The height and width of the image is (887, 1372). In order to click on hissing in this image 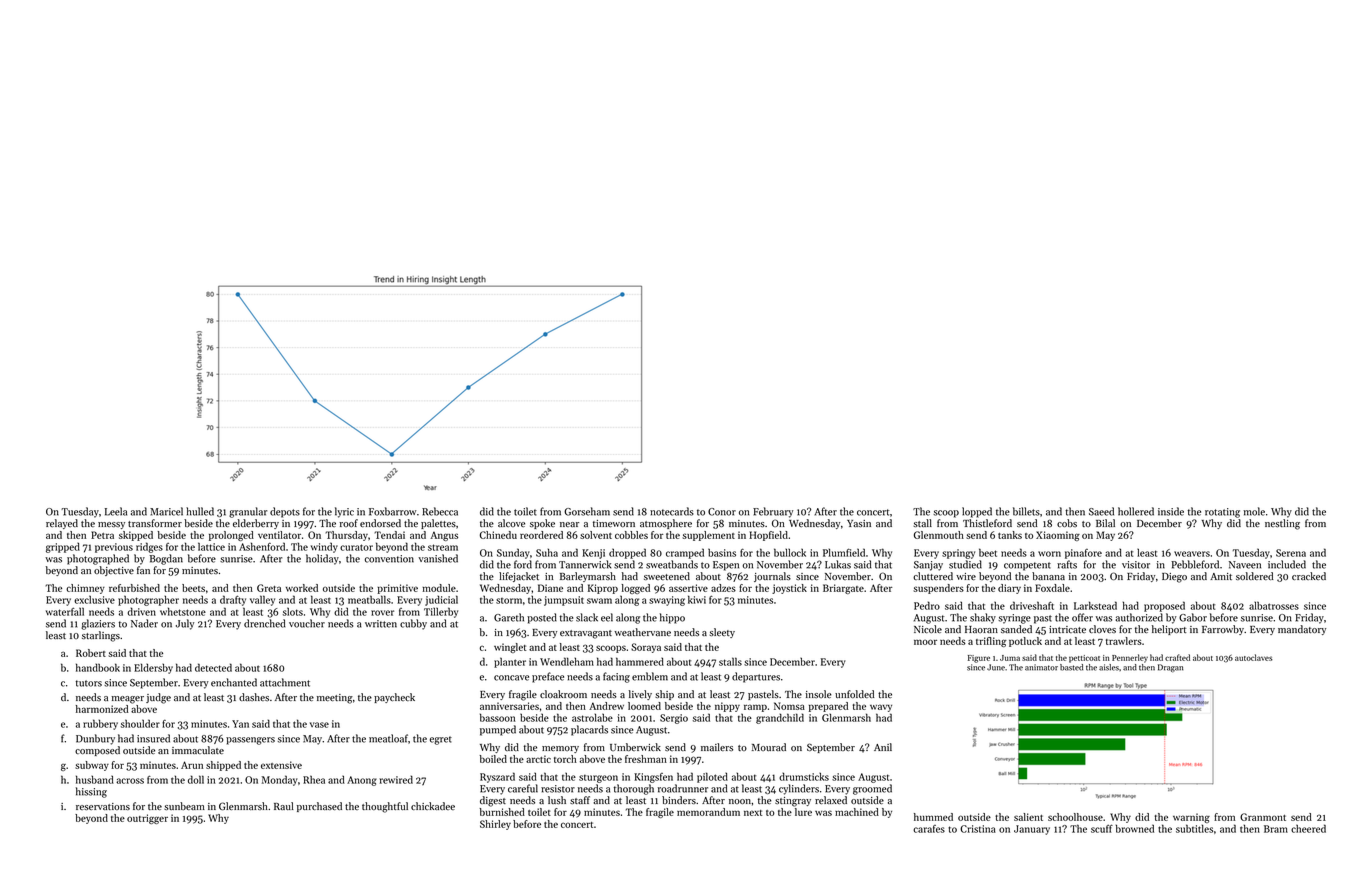, I will do `click(91, 792)`.
